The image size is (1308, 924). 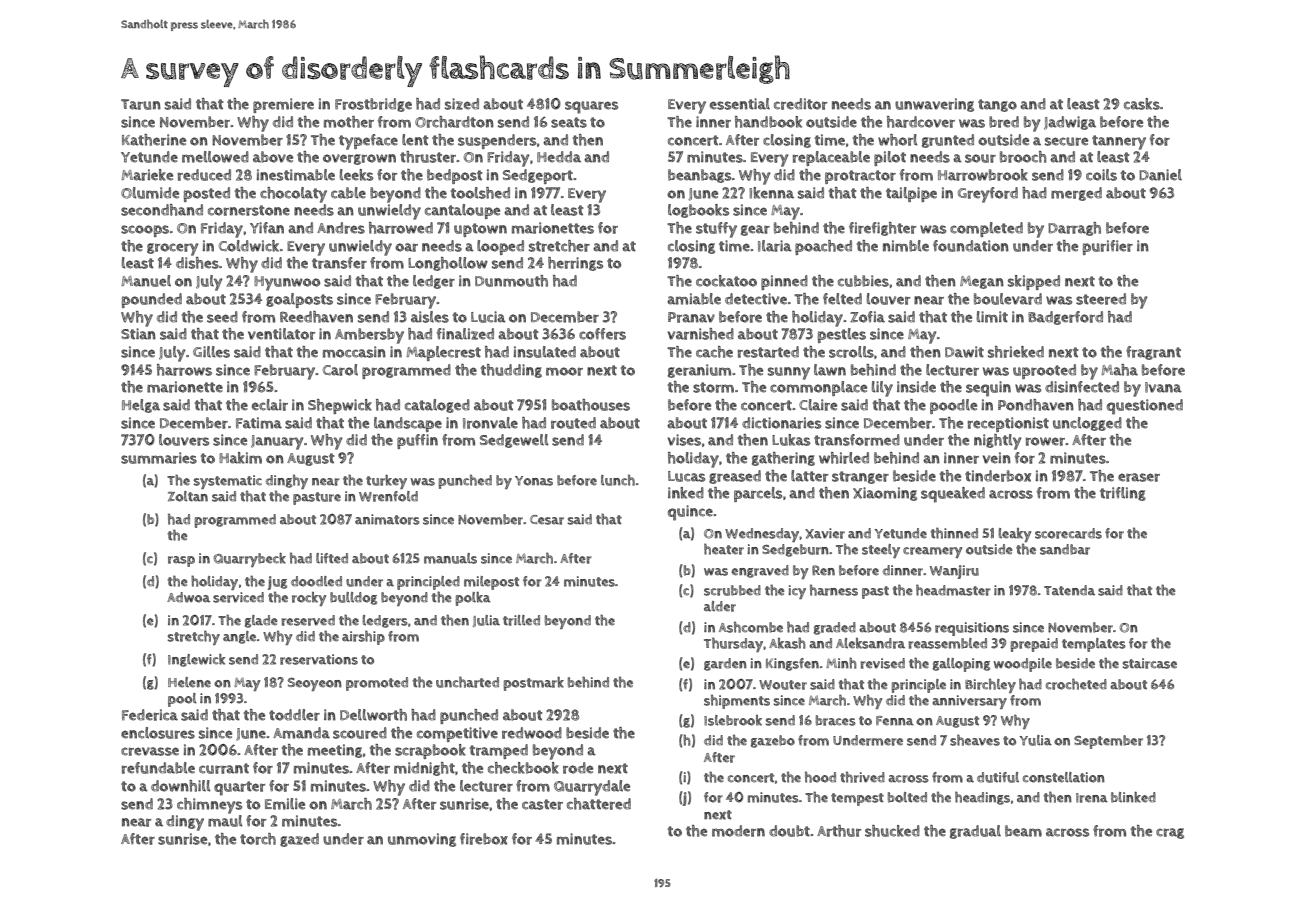 I want to click on tailpipe, so click(x=911, y=194).
